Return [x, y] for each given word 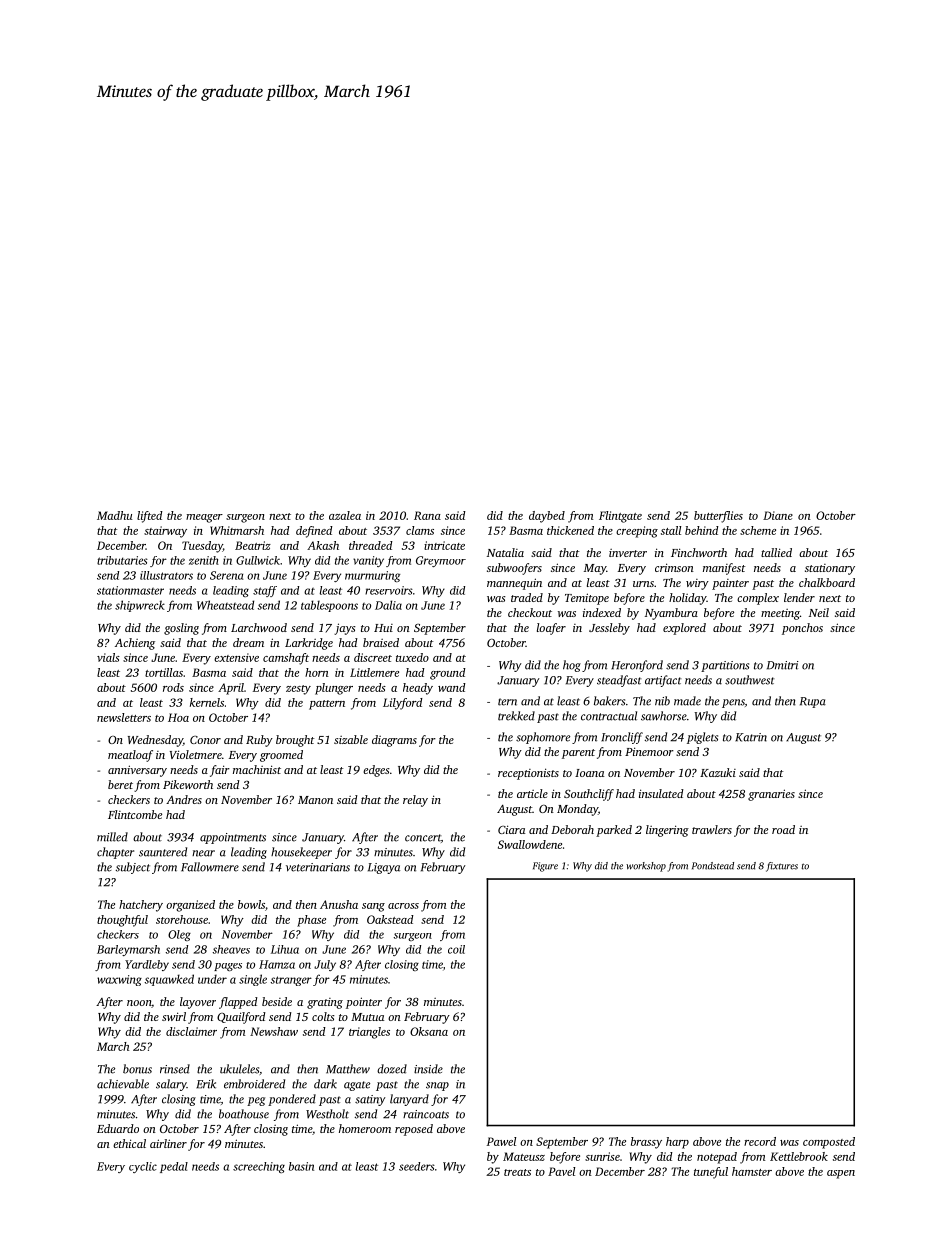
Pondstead [713, 866]
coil [456, 949]
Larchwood [259, 627]
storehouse [182, 919]
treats [517, 1172]
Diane [778, 515]
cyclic [143, 1167]
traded [527, 597]
